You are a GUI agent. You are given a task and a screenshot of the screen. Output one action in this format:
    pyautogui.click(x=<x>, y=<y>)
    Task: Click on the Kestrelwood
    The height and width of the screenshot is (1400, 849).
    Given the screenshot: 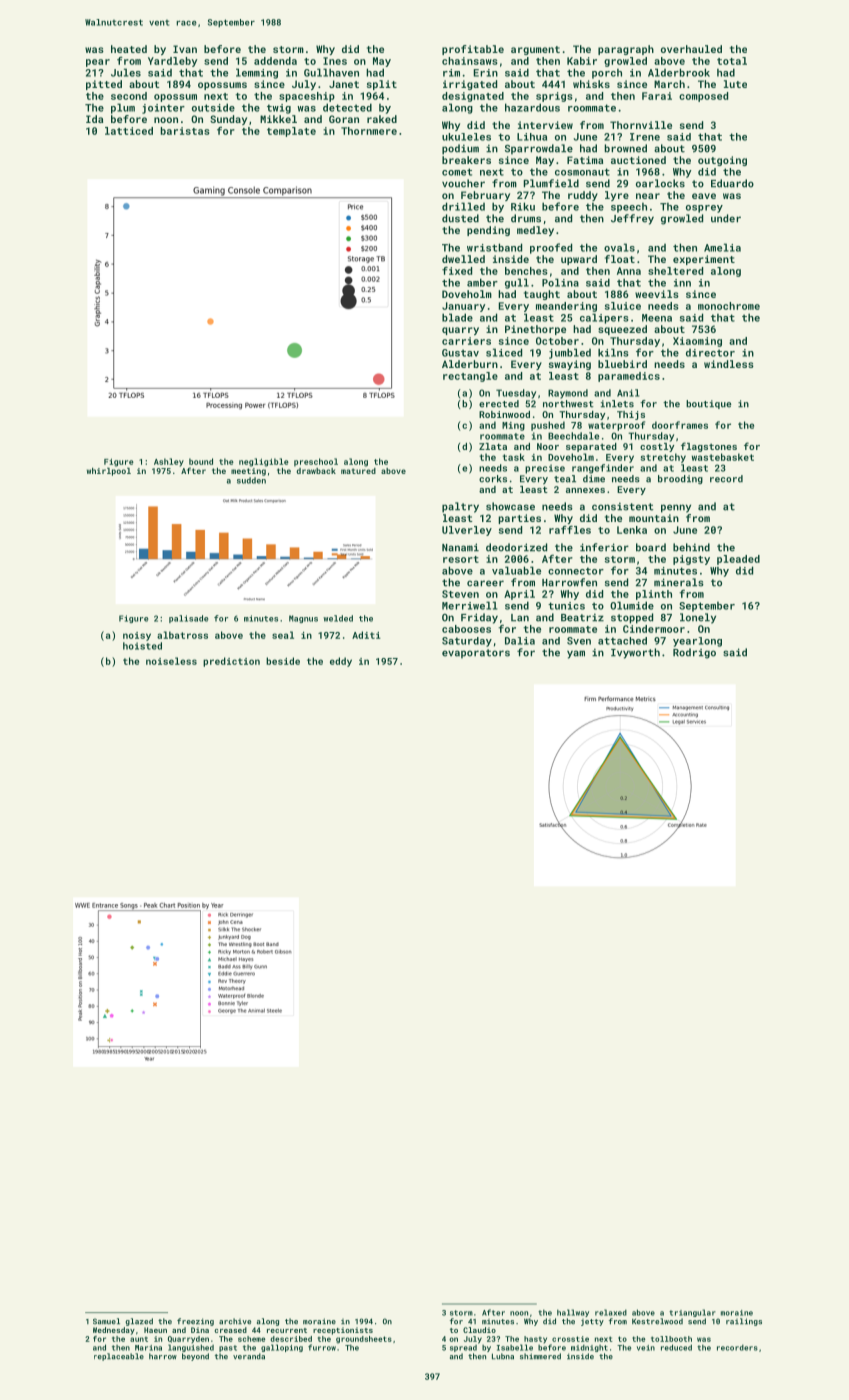 What is the action you would take?
    pyautogui.click(x=657, y=1321)
